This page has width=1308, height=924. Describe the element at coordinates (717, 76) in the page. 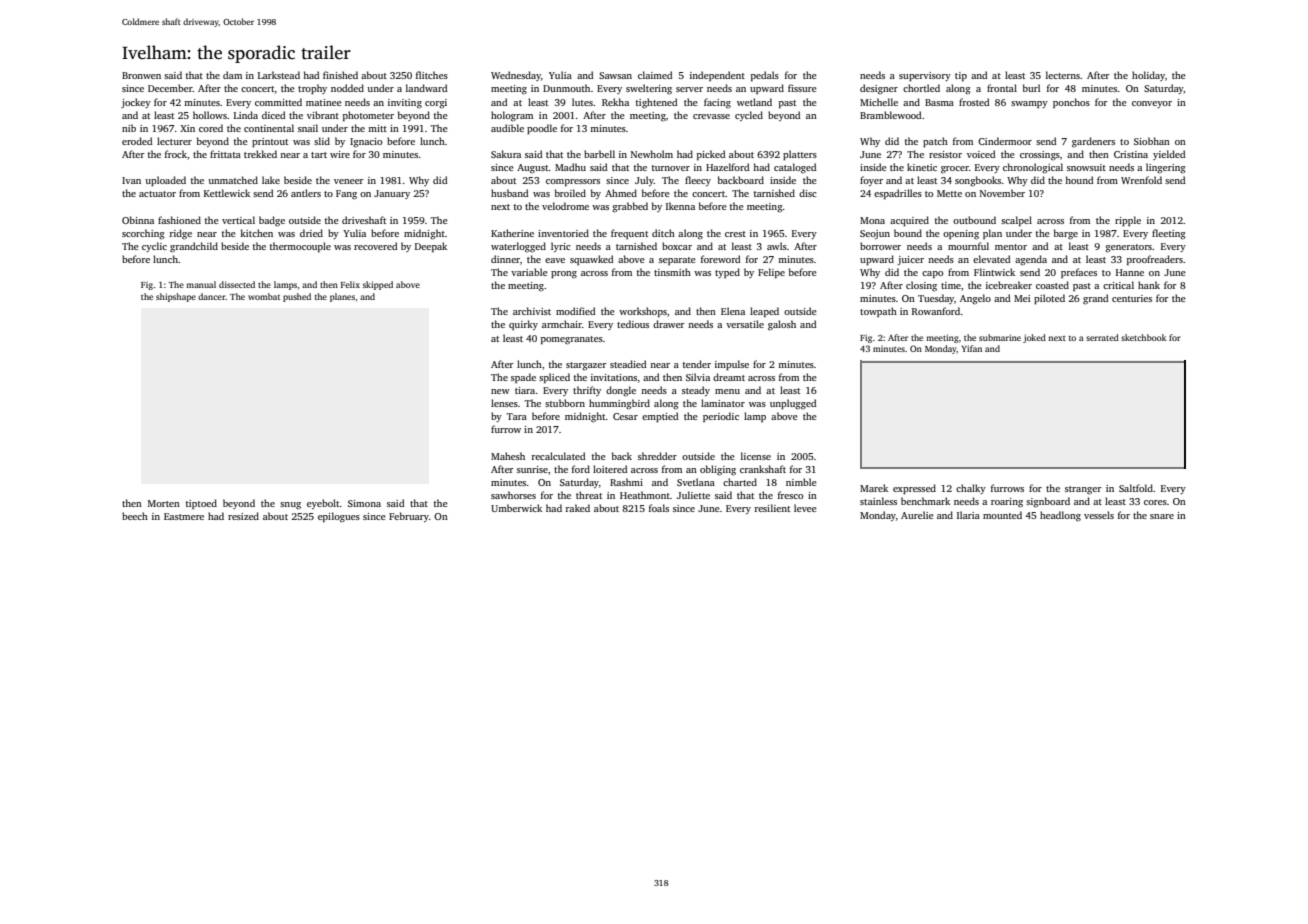

I see `independent` at that location.
